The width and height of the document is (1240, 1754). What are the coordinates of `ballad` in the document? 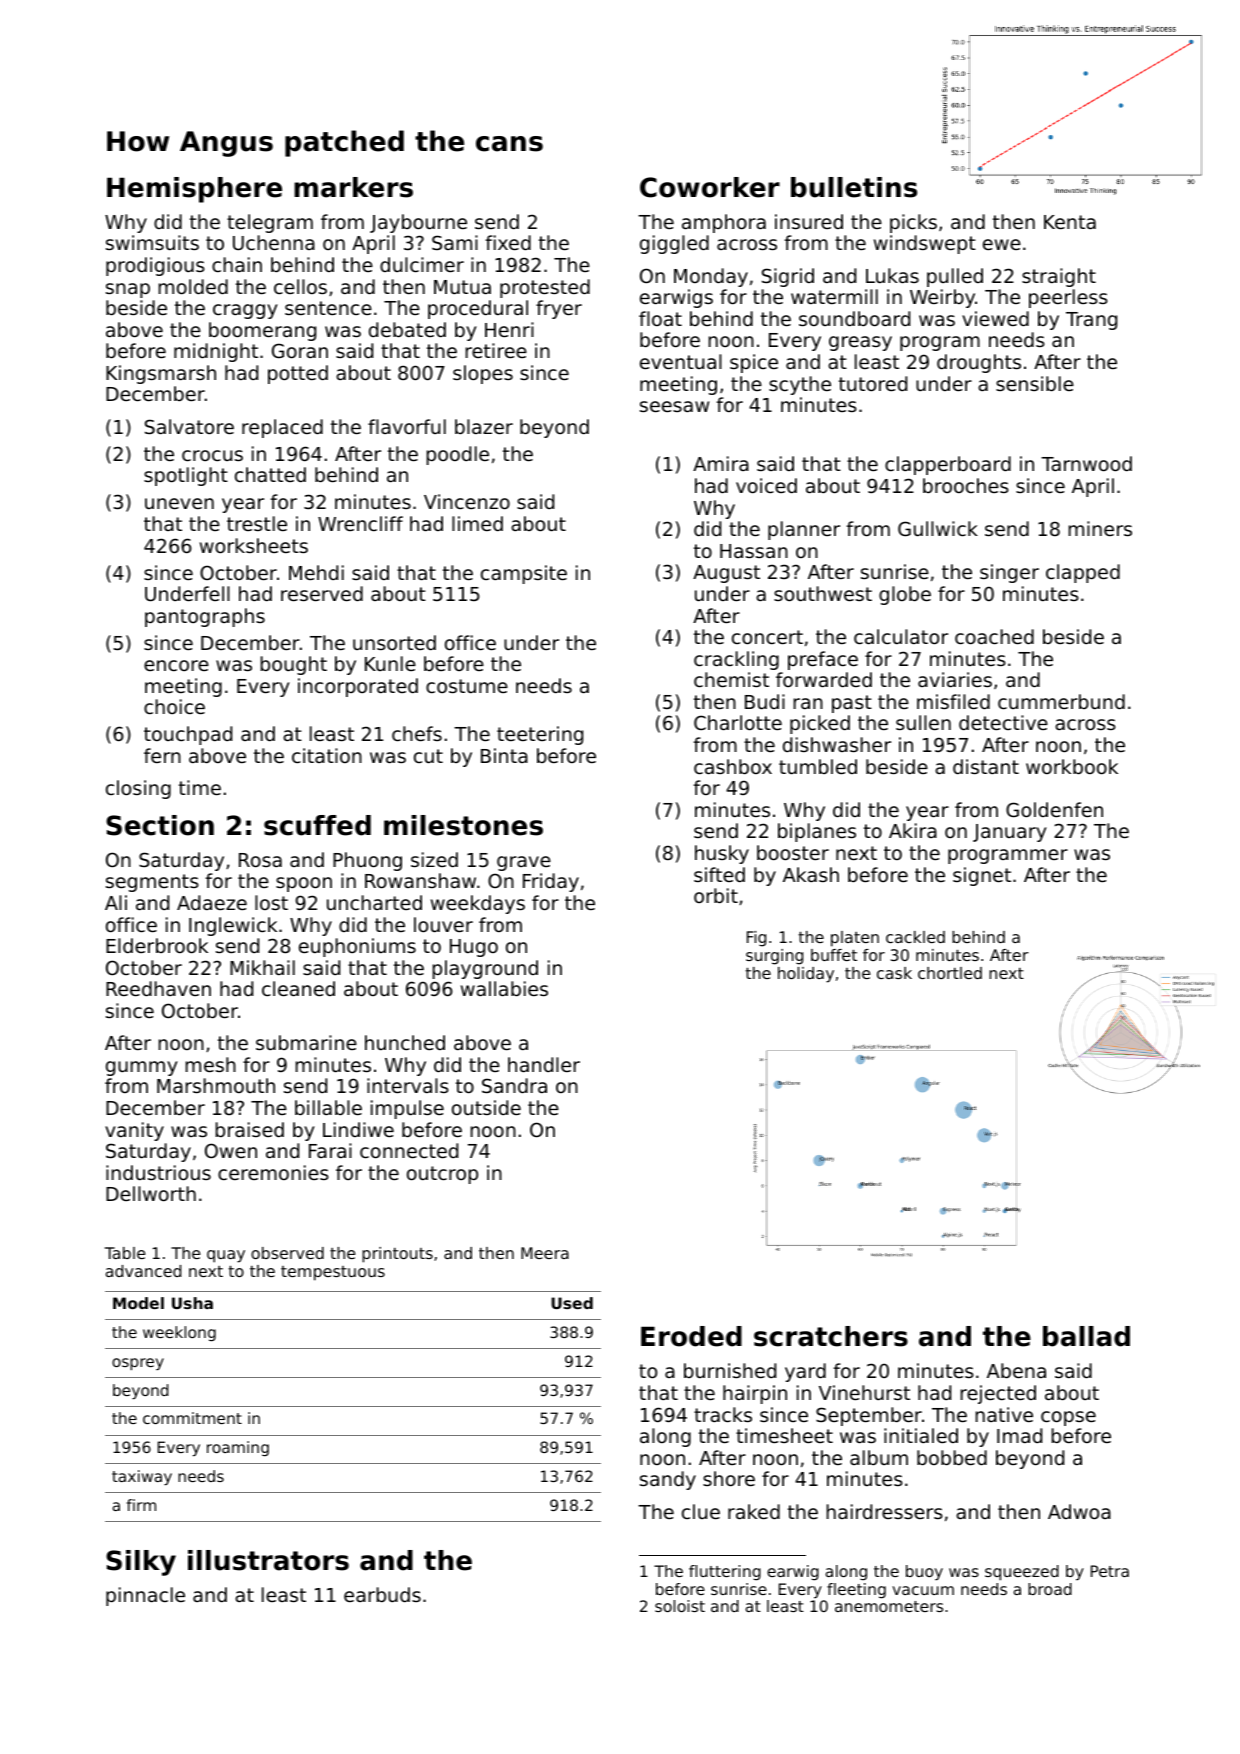 It's located at (1086, 1336).
